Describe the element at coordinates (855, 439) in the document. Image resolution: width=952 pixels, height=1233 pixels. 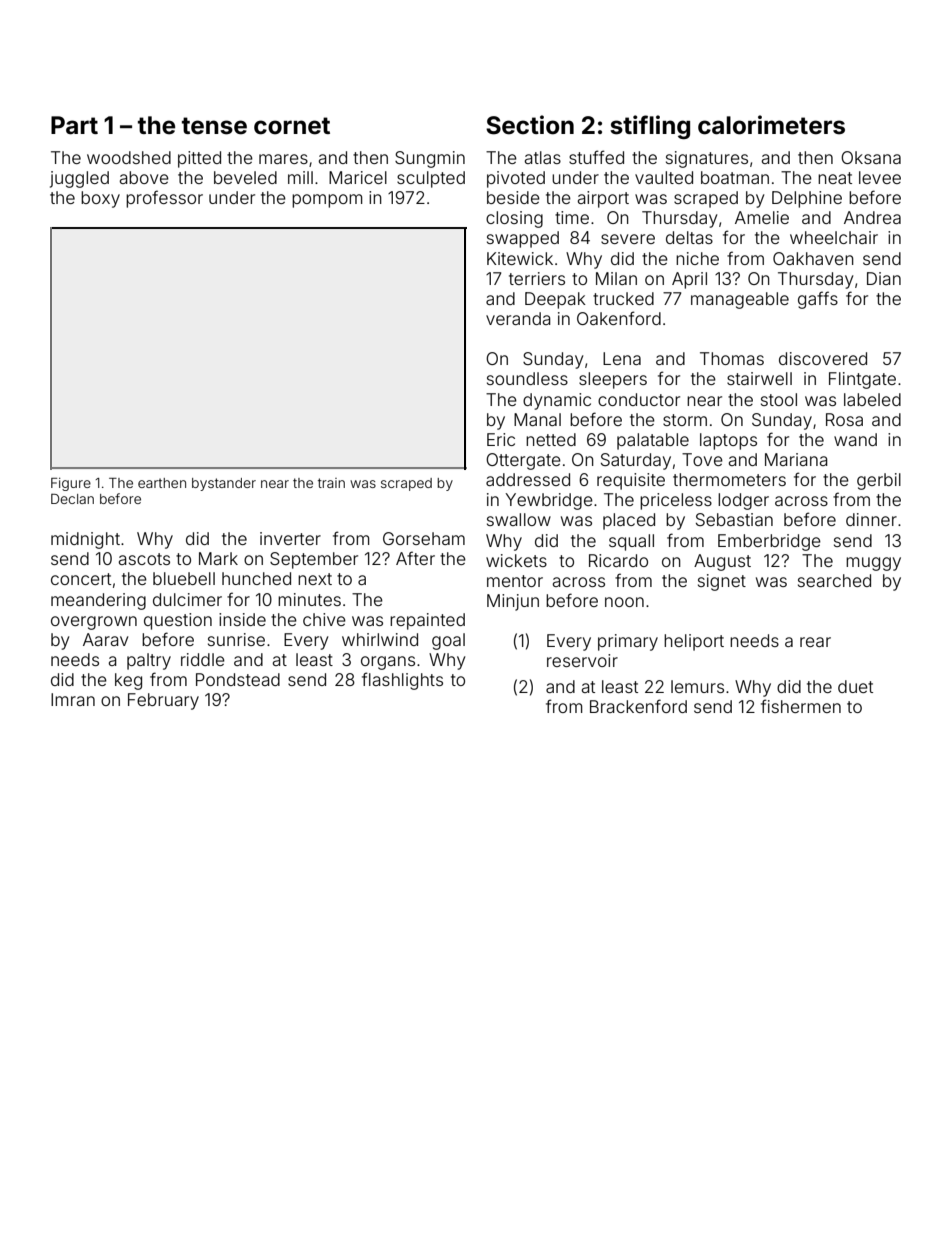
I see `wand` at that location.
